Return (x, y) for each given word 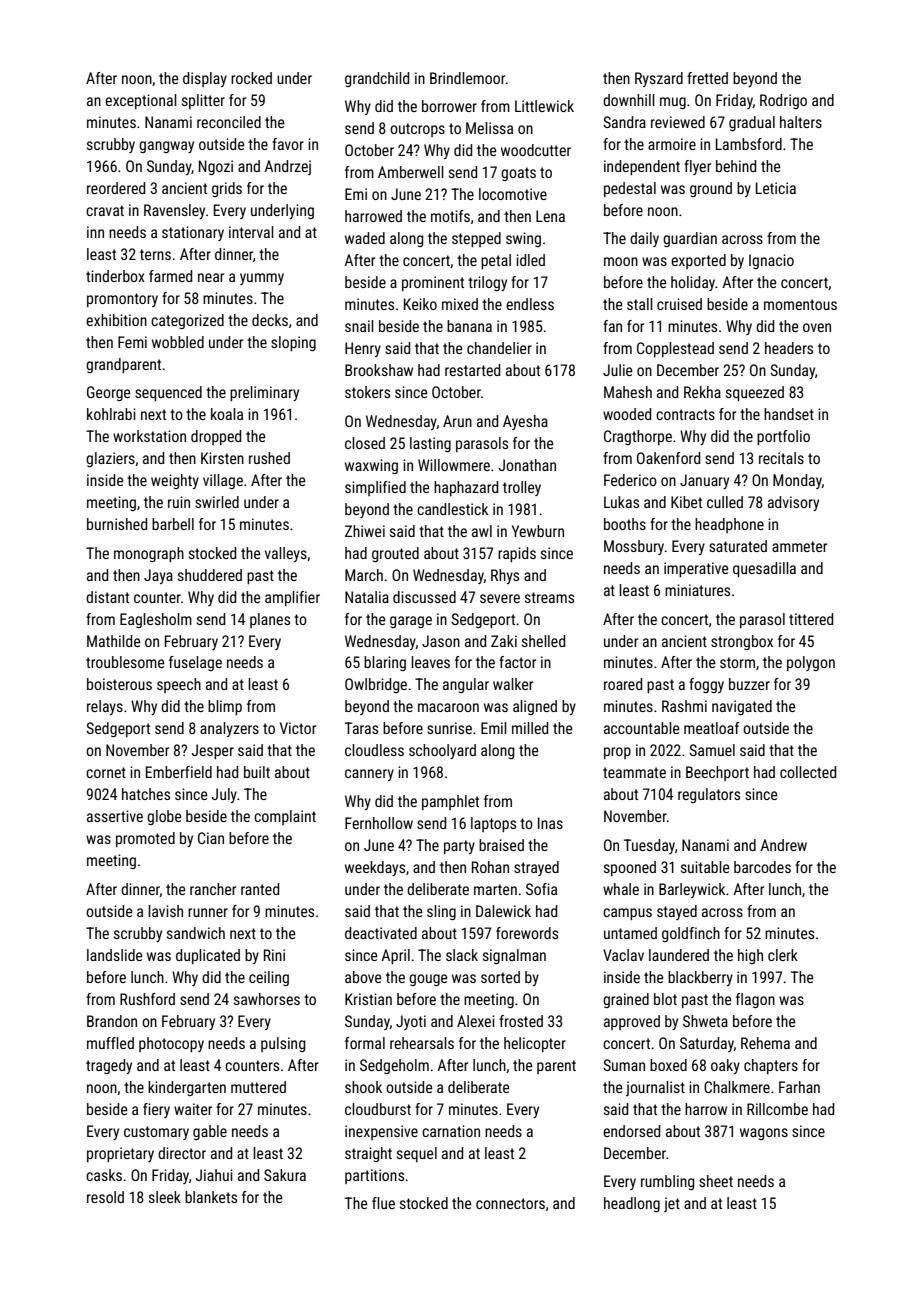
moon (621, 261)
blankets (211, 1197)
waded (365, 238)
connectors (510, 1203)
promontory (122, 300)
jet (672, 1204)
